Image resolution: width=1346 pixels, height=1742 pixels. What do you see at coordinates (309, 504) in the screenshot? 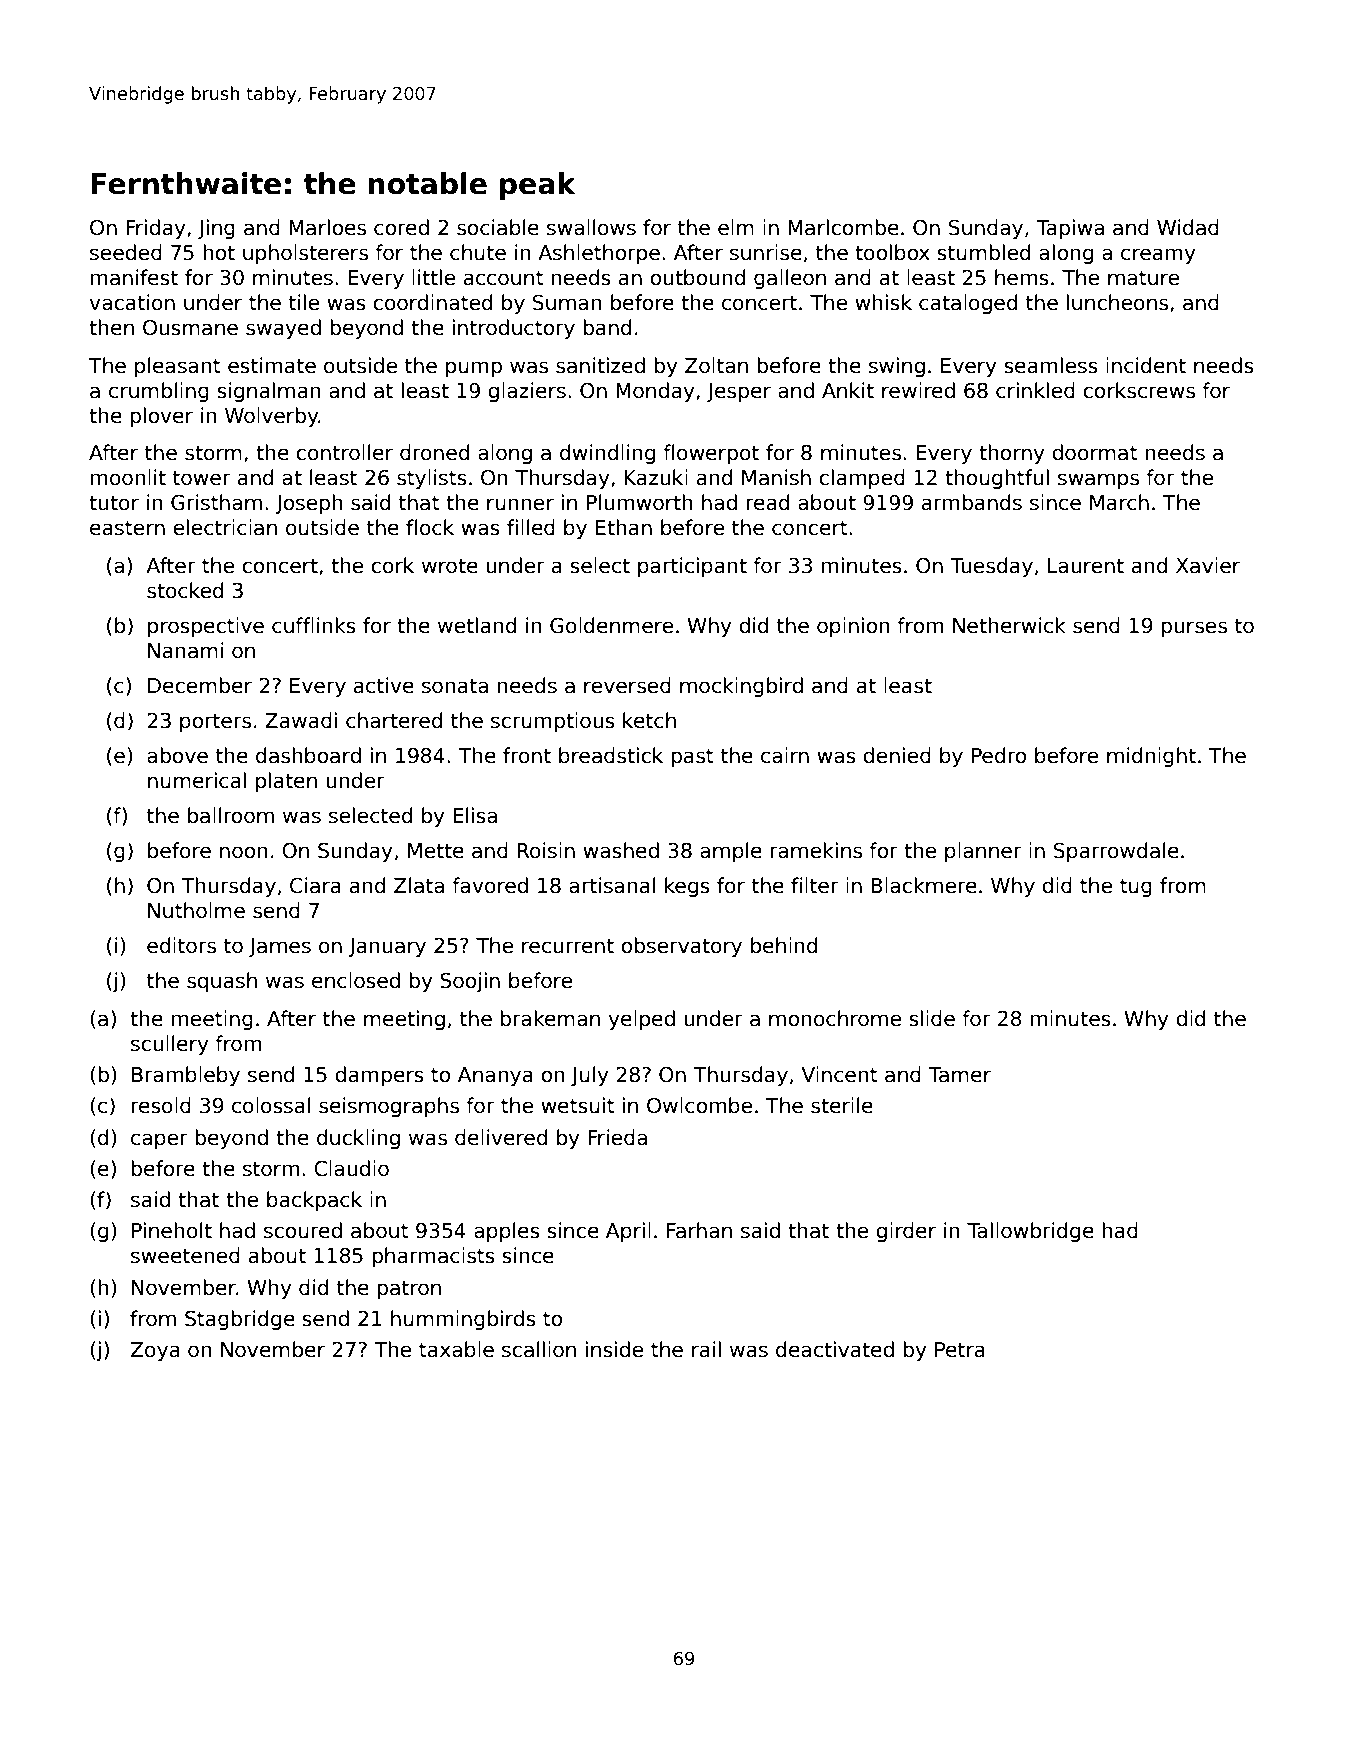
I see `Joseph` at bounding box center [309, 504].
